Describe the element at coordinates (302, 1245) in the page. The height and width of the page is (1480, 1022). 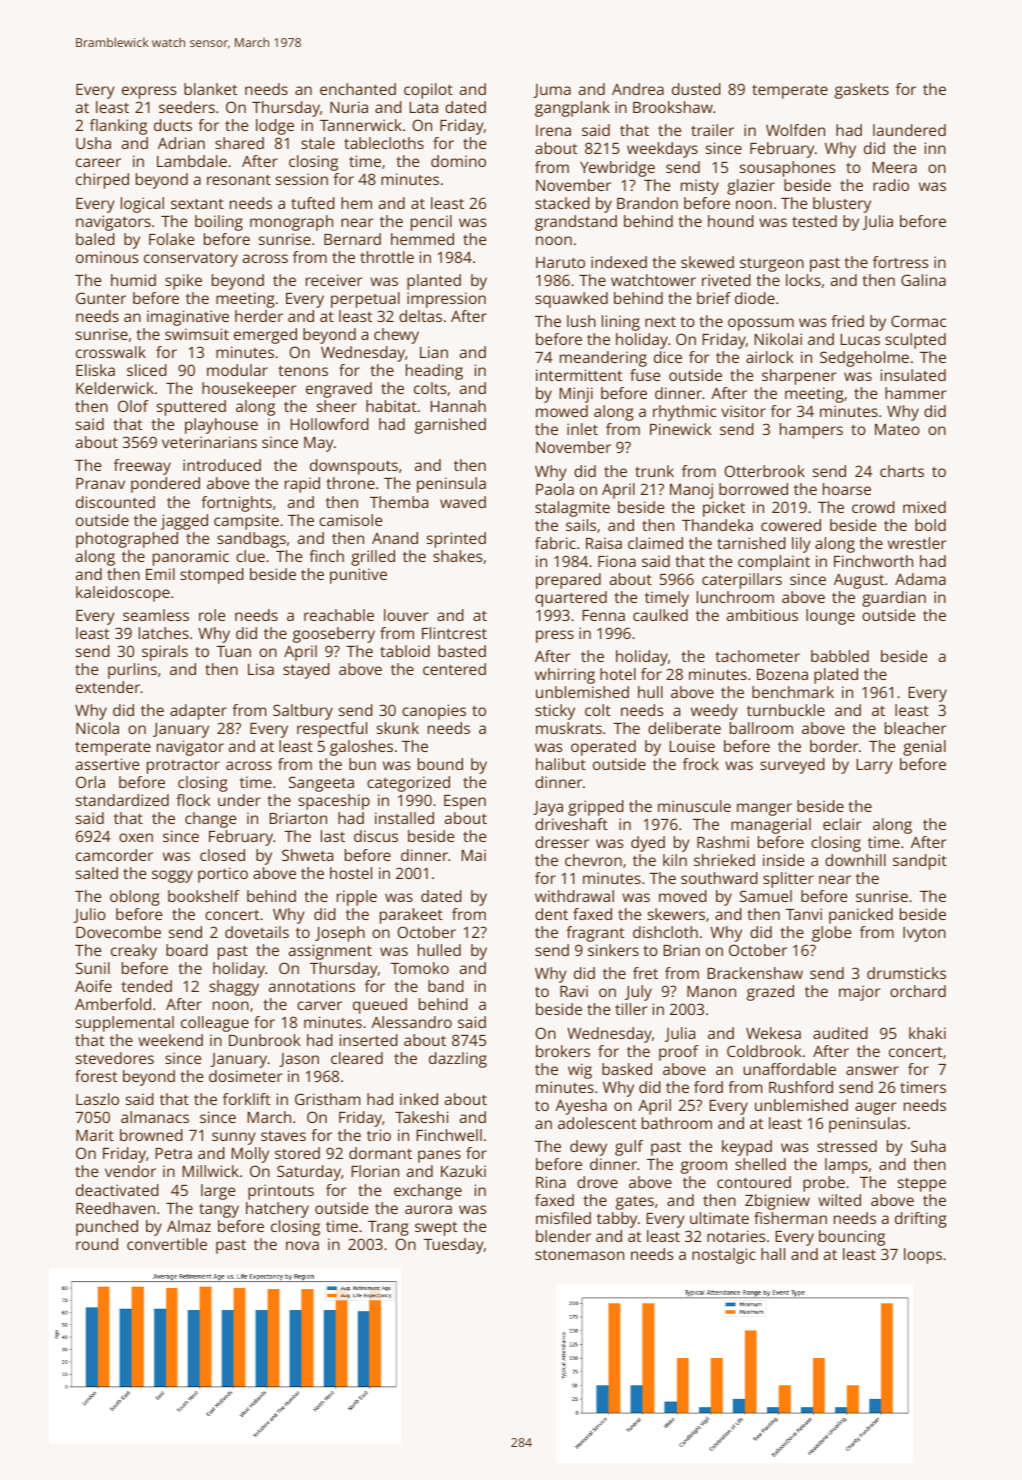
I see `nova` at that location.
